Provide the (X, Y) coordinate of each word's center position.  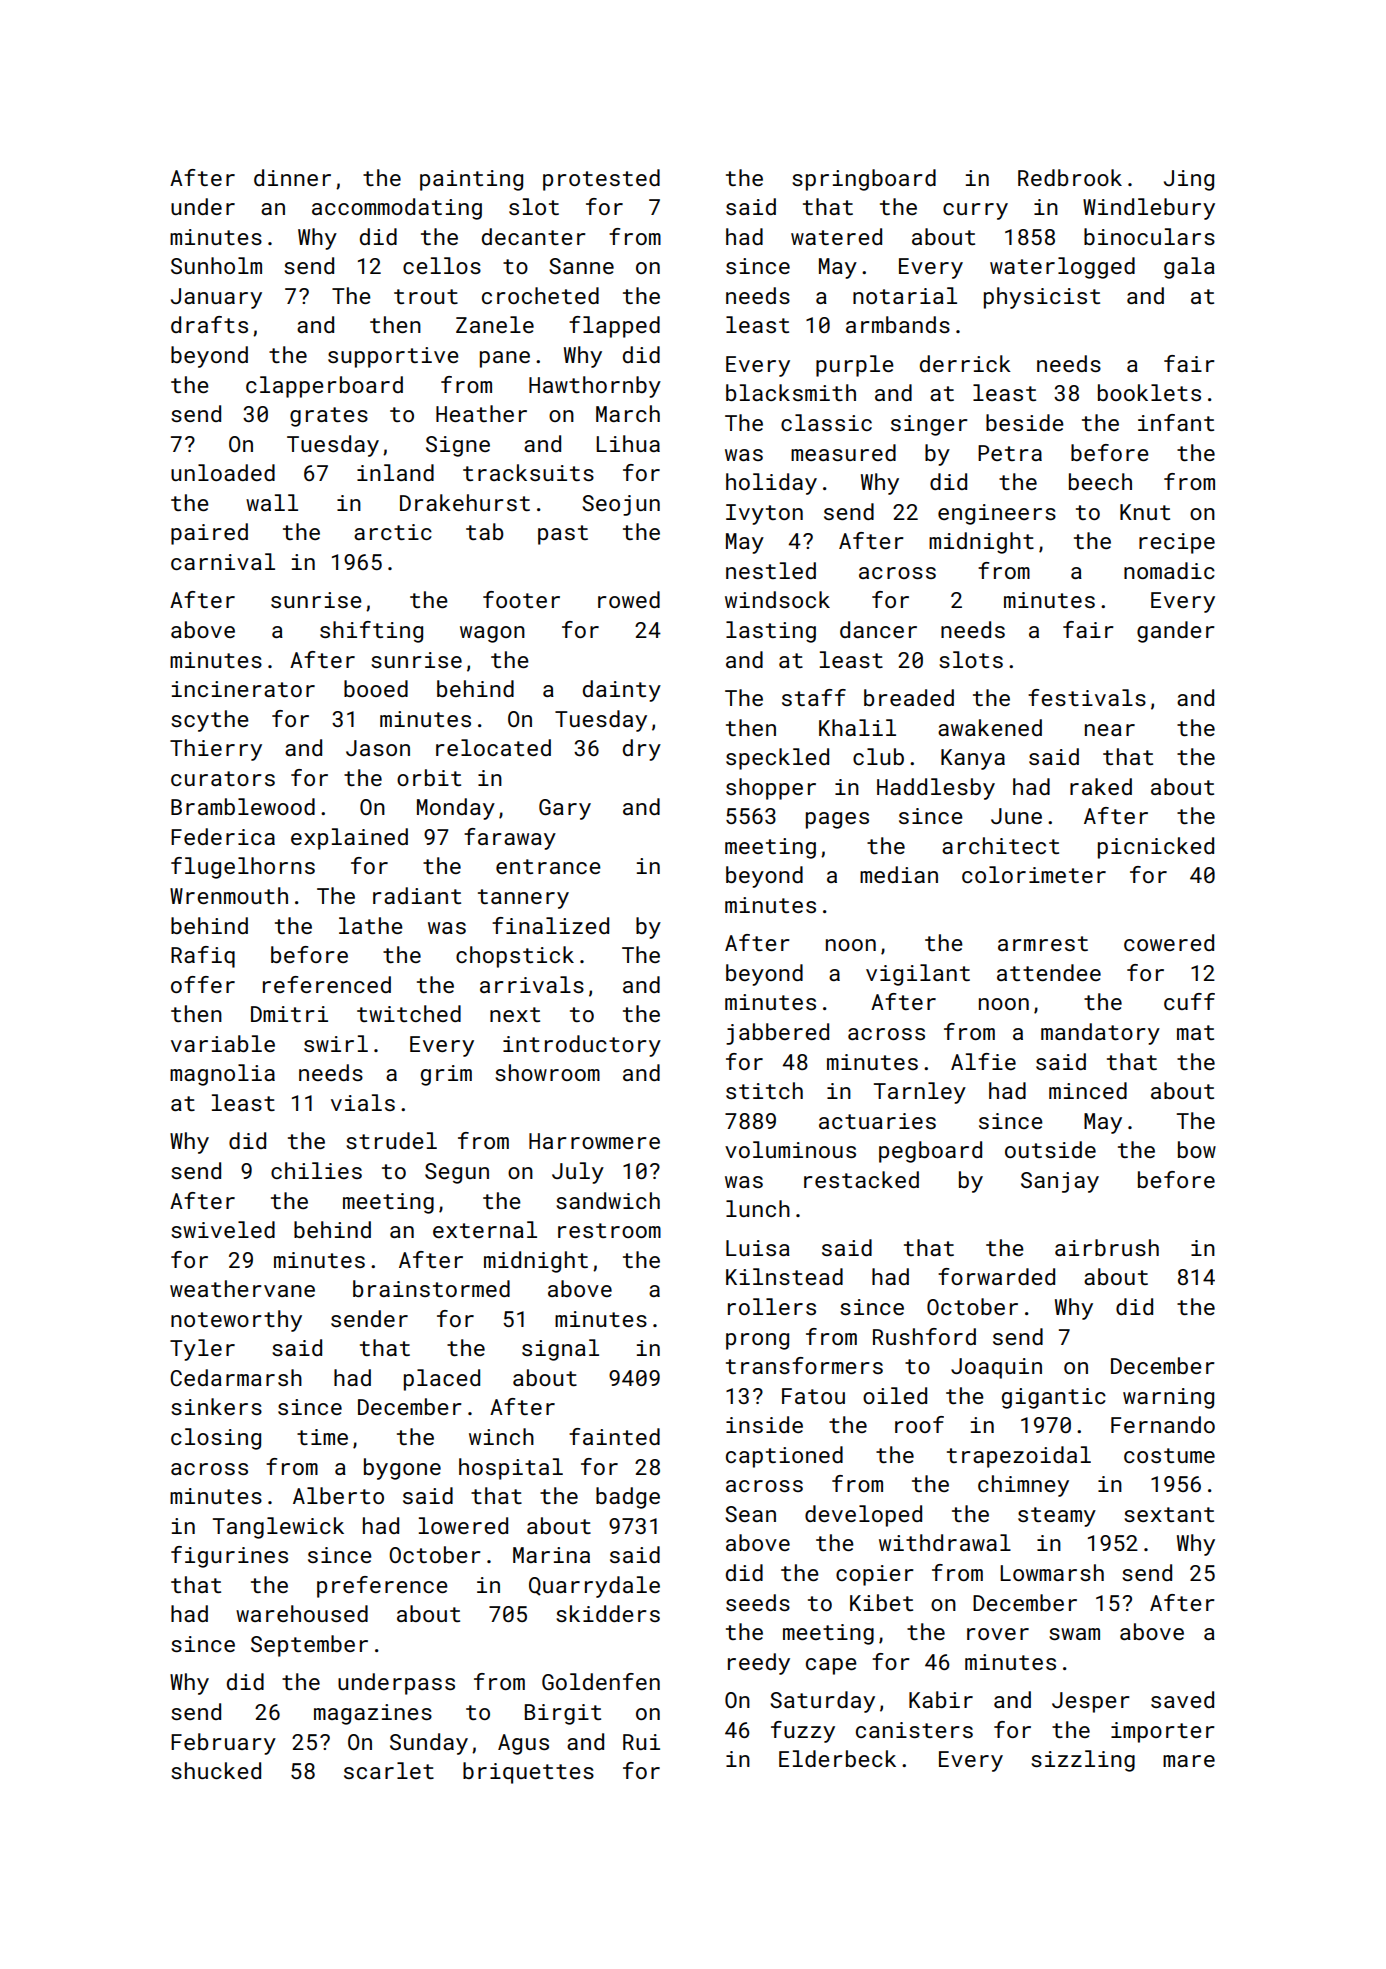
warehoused (302, 1613)
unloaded (223, 472)
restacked (861, 1179)
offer (203, 984)
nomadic (1169, 570)
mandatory (1100, 1034)
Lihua (628, 443)
